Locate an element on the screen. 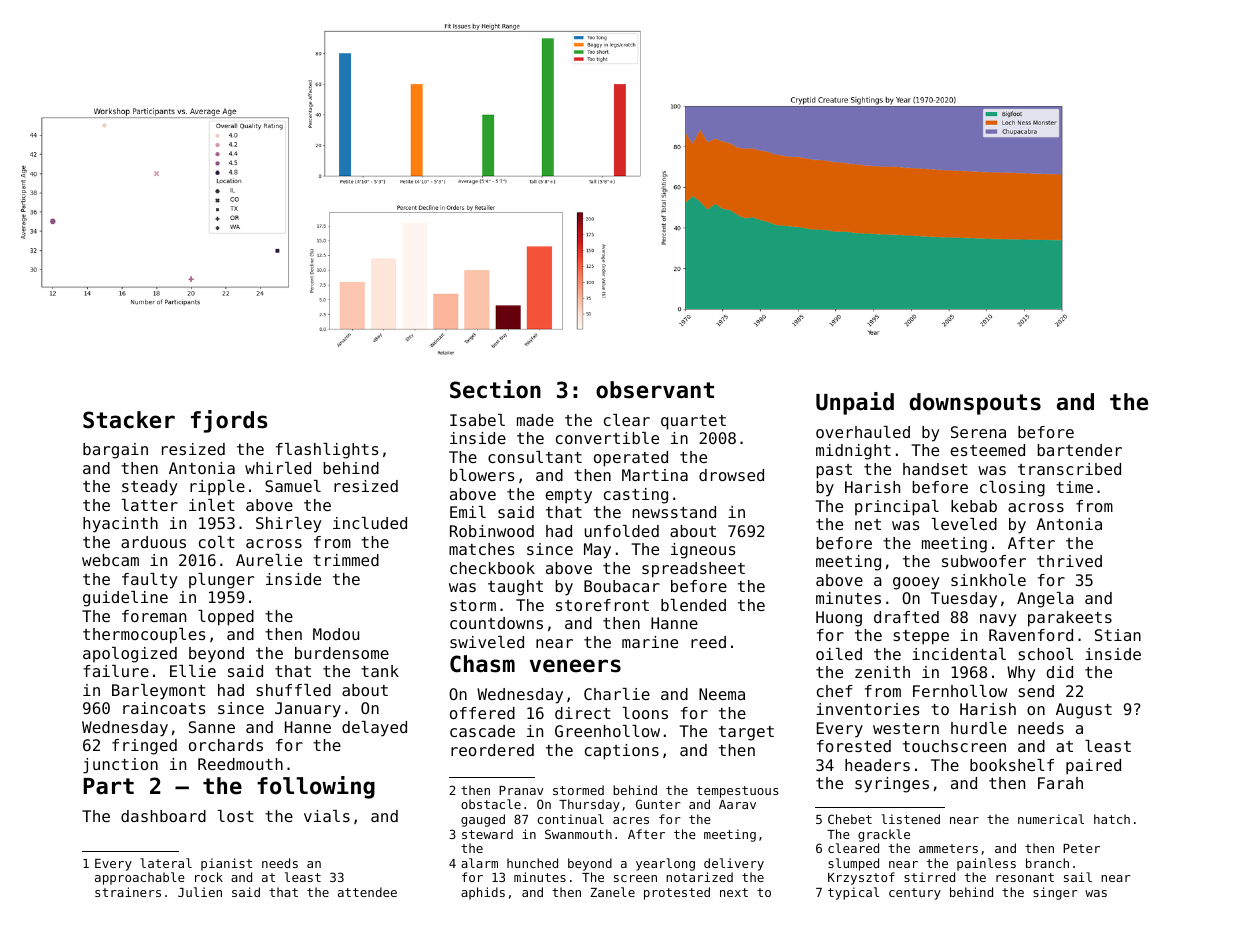 The width and height of the screenshot is (1233, 952). consultant is located at coordinates (535, 457).
